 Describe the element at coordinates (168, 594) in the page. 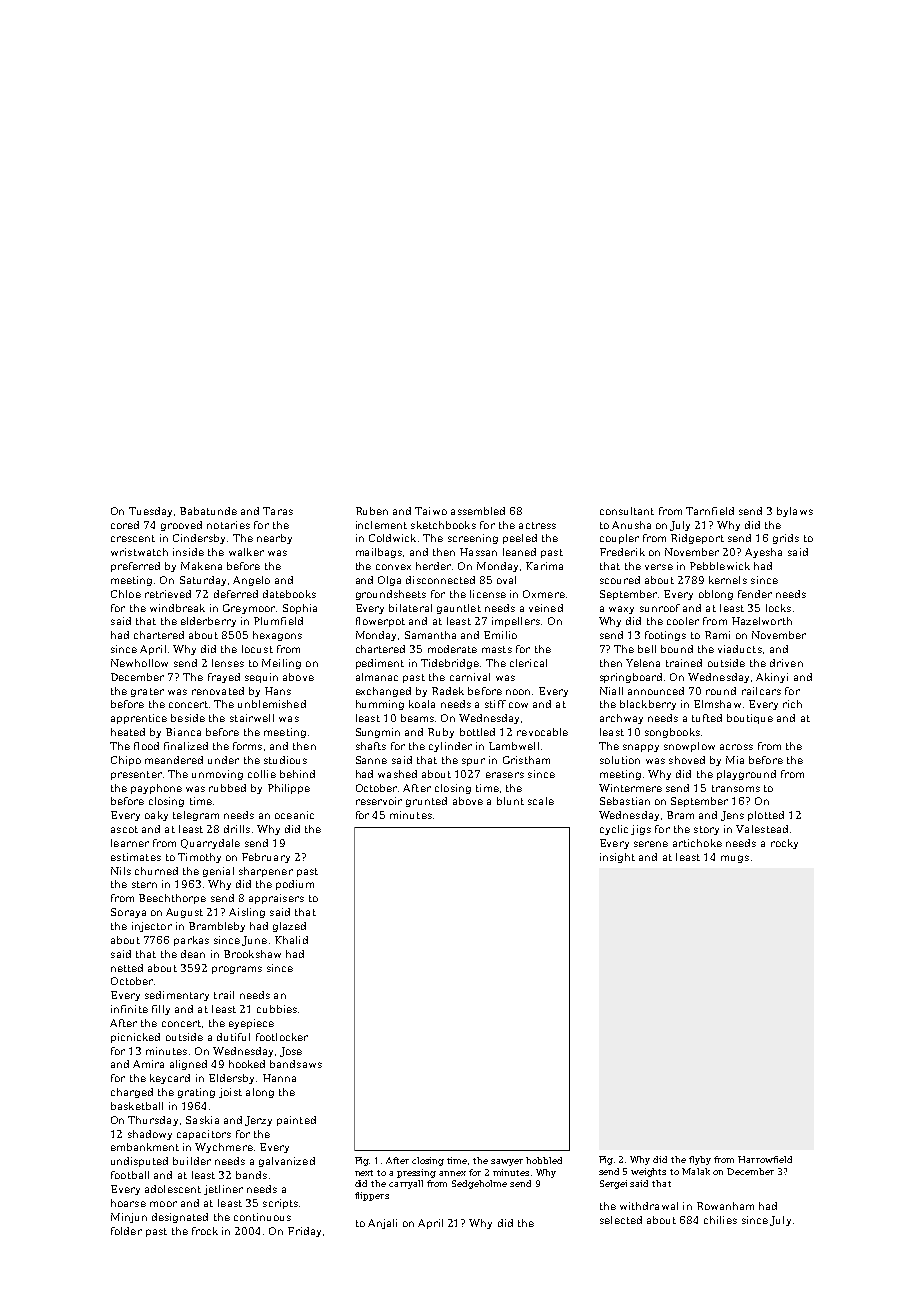

I see `retrieved` at that location.
